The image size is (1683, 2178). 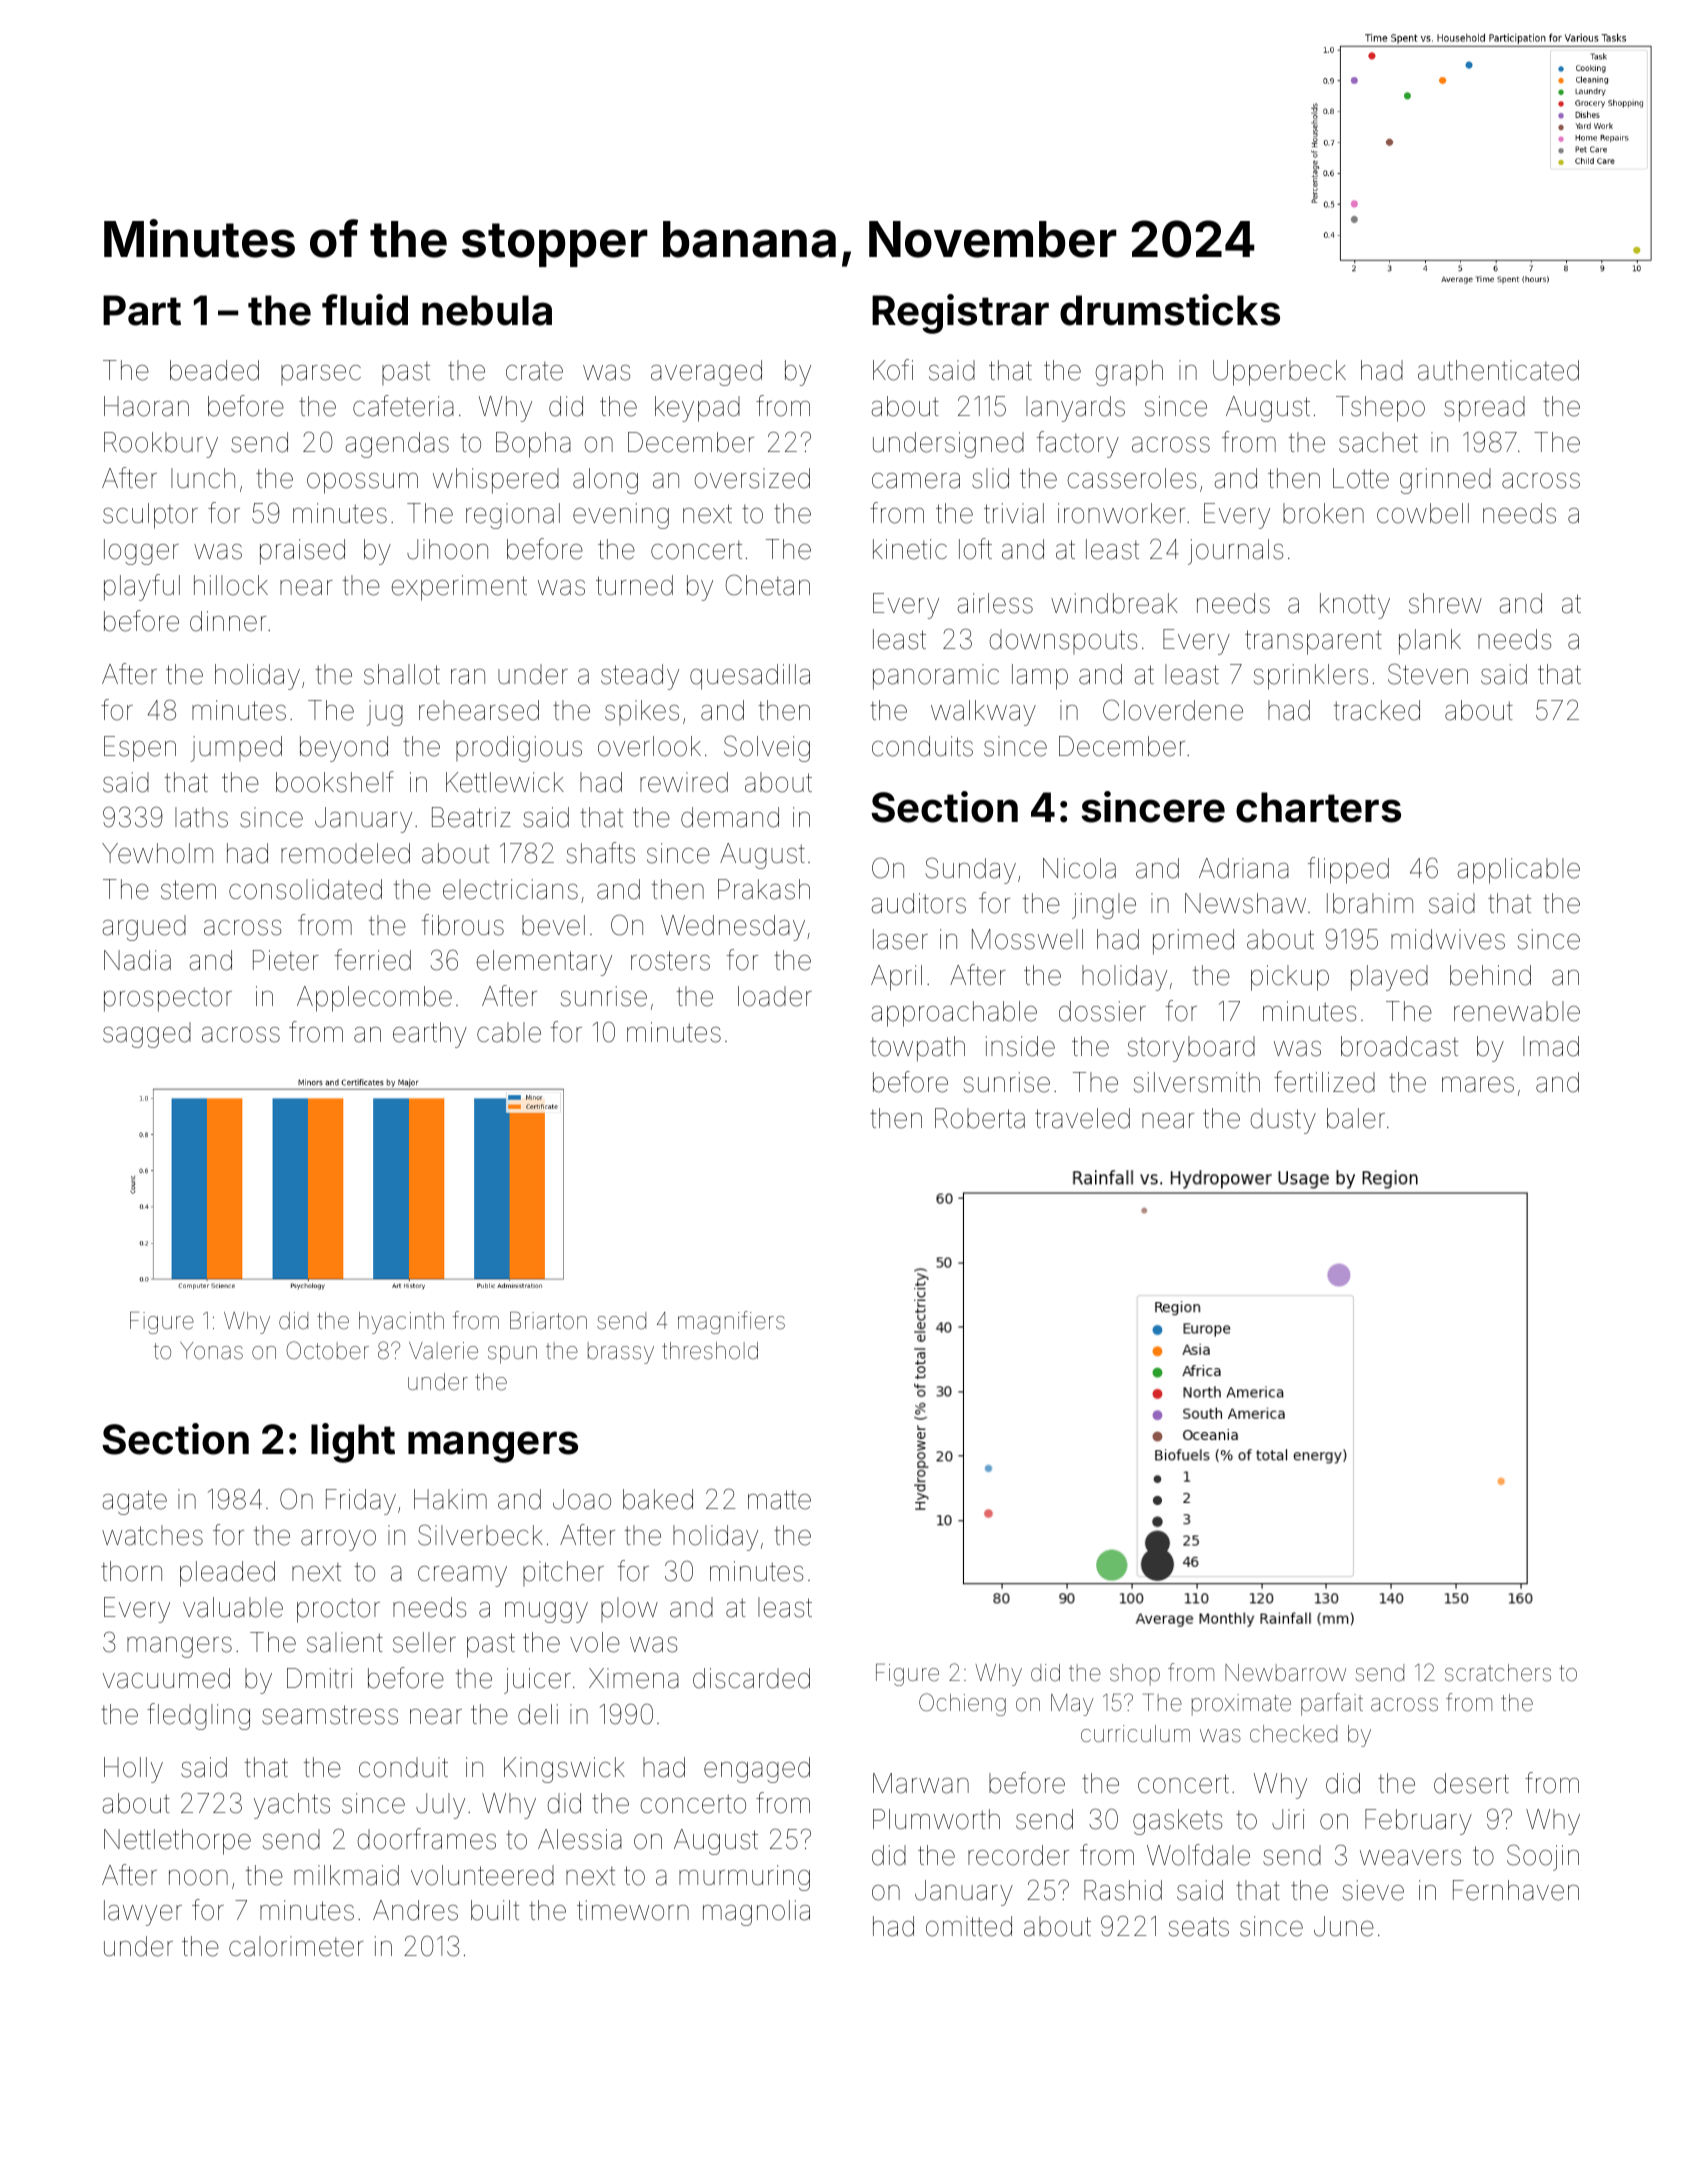 What do you see at coordinates (983, 713) in the document?
I see `walkway` at bounding box center [983, 713].
